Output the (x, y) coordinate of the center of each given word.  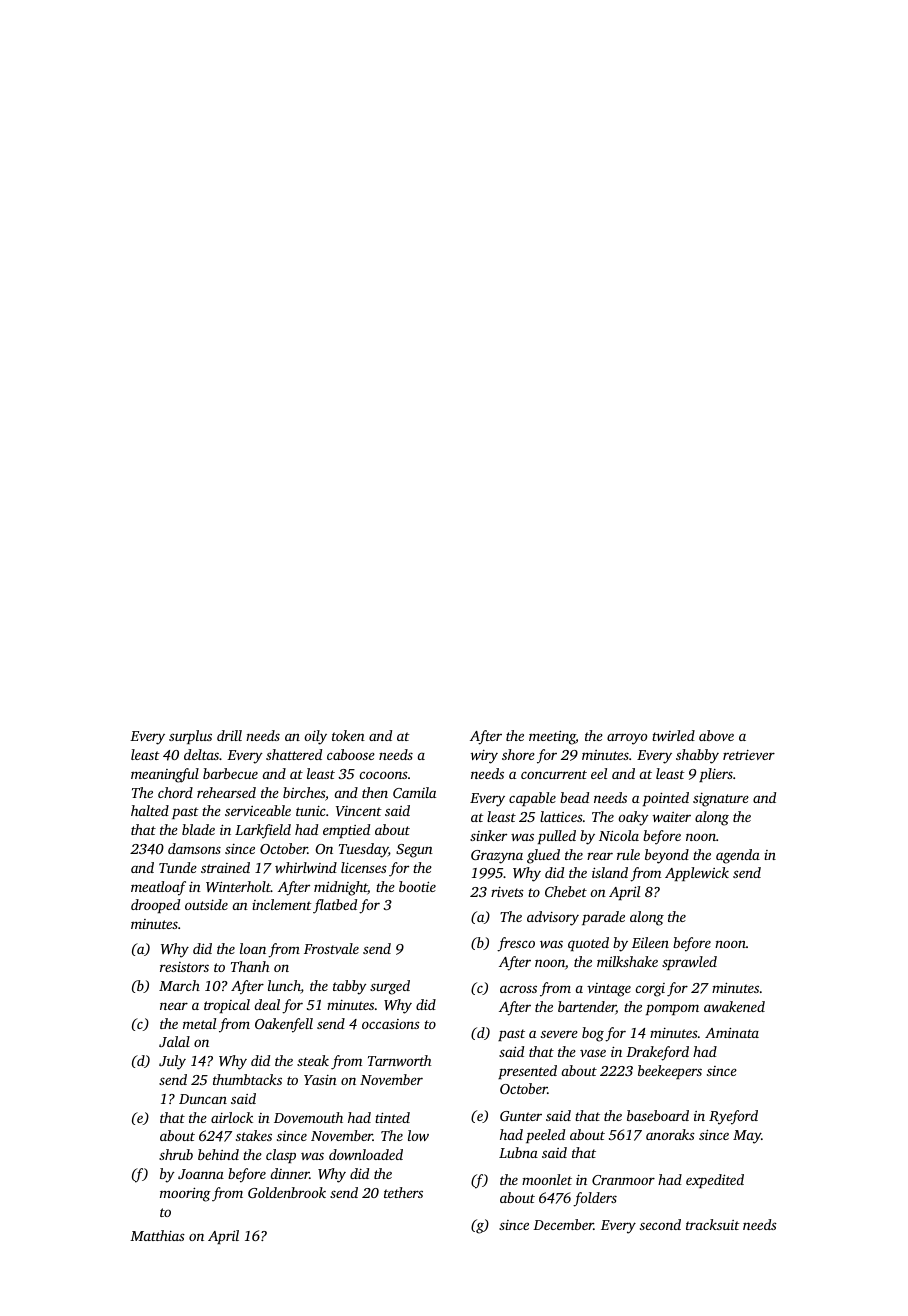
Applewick (697, 874)
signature (721, 800)
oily (316, 737)
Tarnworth (399, 1060)
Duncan (203, 1099)
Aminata (732, 1032)
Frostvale (331, 948)
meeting (552, 737)
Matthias (157, 1235)
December (563, 1224)
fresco (516, 944)
